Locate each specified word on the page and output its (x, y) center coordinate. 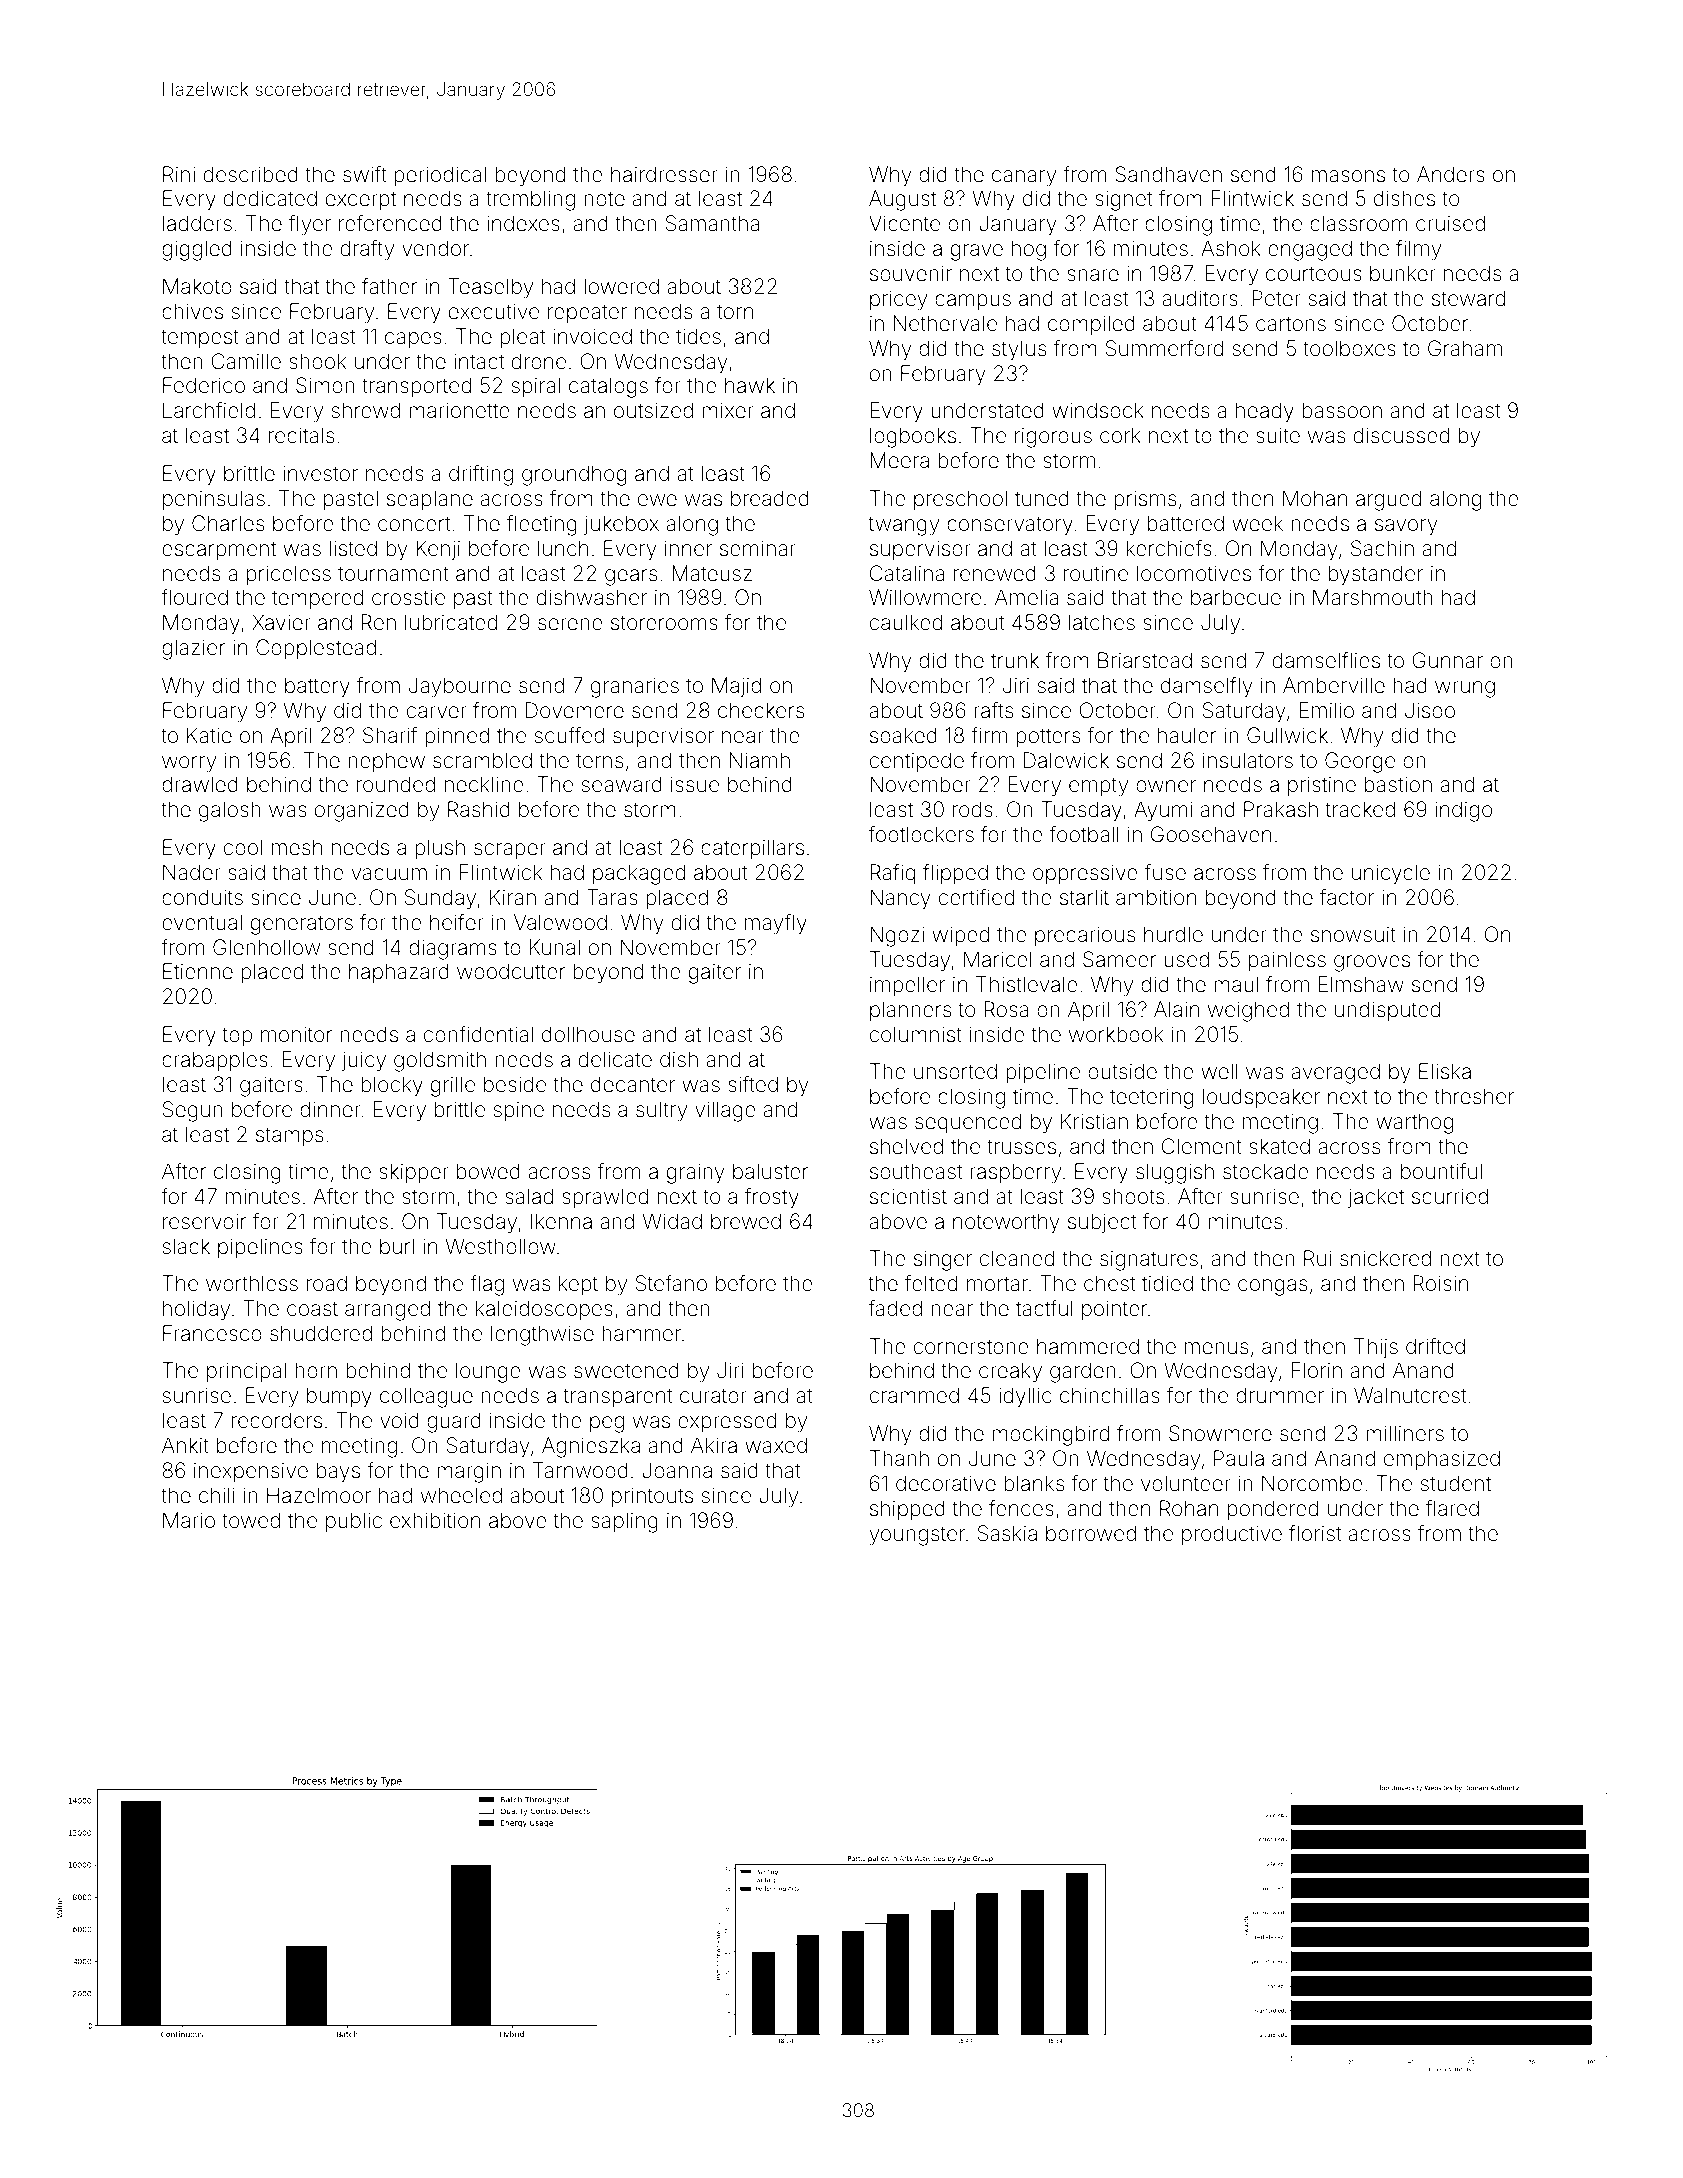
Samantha (712, 223)
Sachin (1382, 548)
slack (186, 1246)
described (251, 174)
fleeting (542, 525)
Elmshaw (1361, 984)
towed (251, 1520)
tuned (1042, 498)
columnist (916, 1034)
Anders (1451, 174)
